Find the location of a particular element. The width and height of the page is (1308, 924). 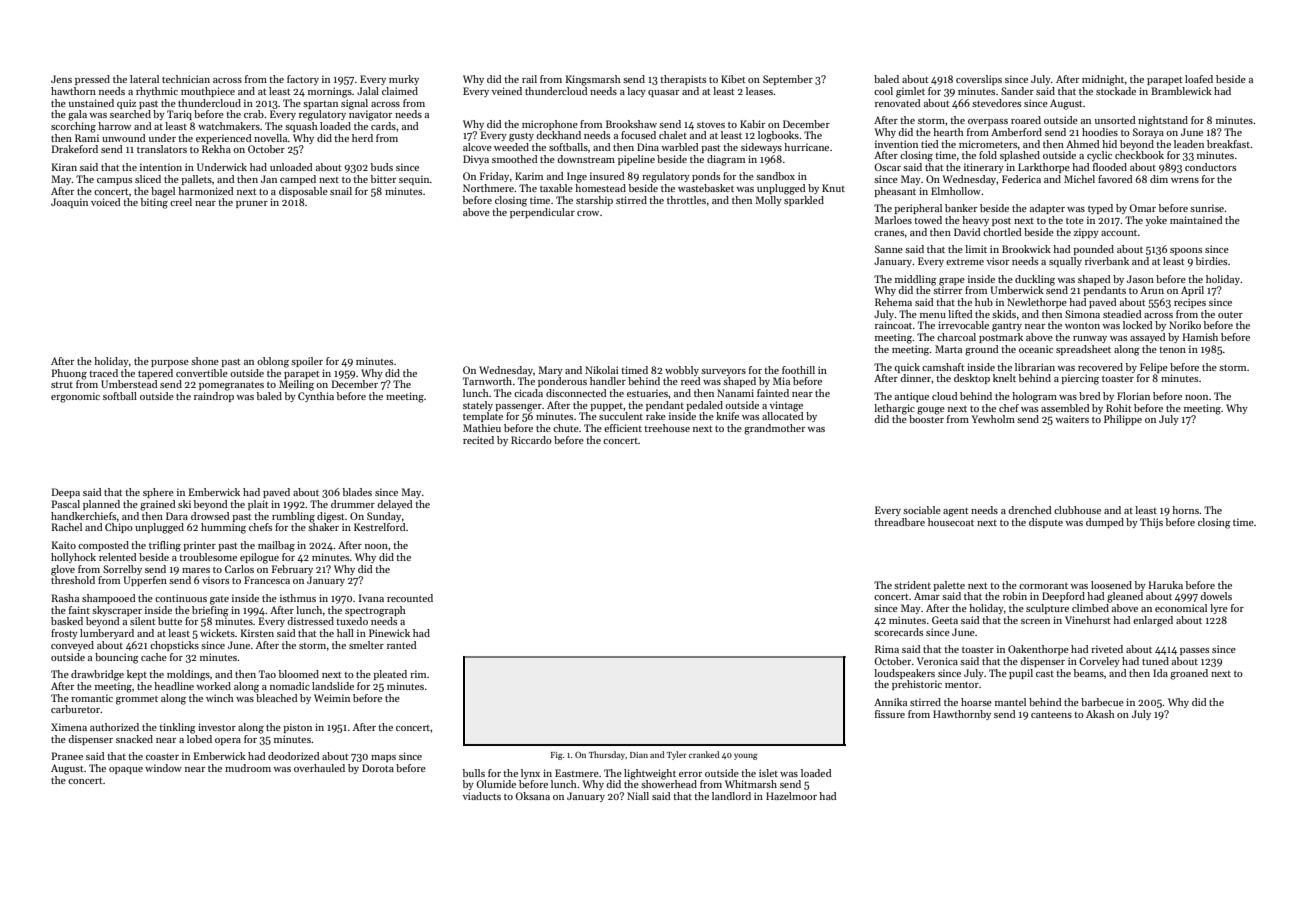

allocated is located at coordinates (783, 416).
